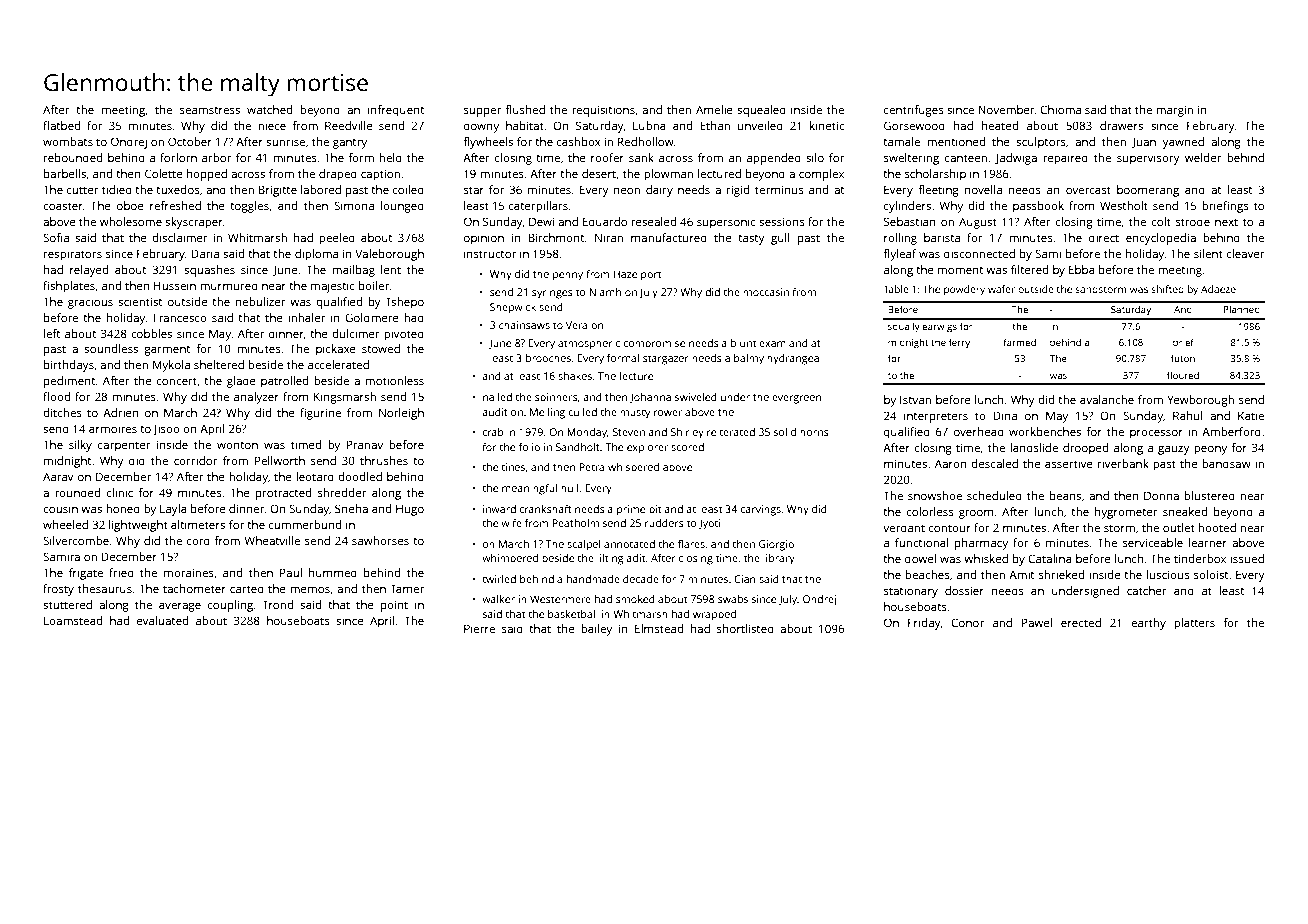 This screenshot has height=924, width=1308. What do you see at coordinates (659, 191) in the screenshot?
I see `dairy` at bounding box center [659, 191].
